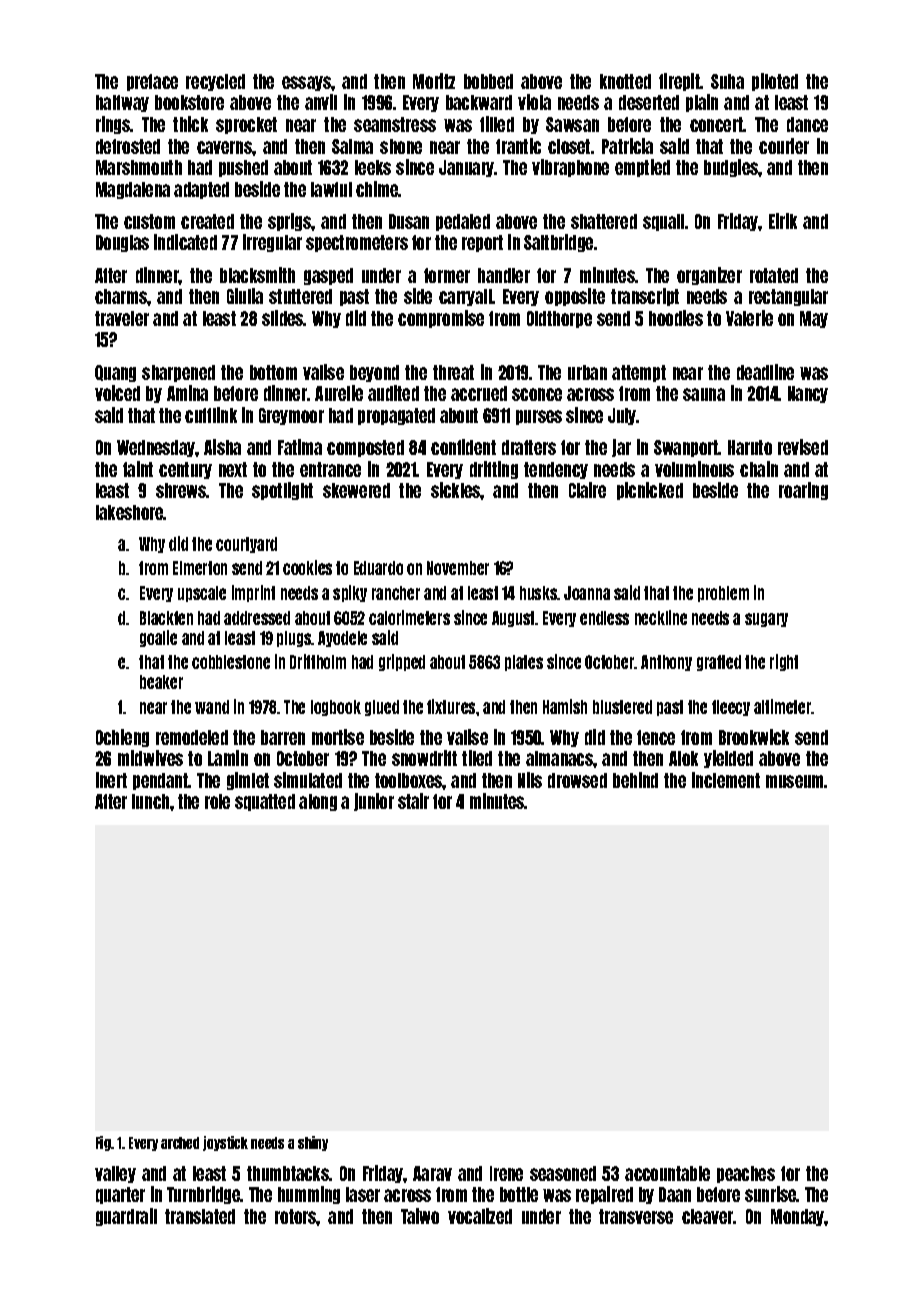 The height and width of the screenshot is (1308, 924). I want to click on glued, so click(382, 708).
